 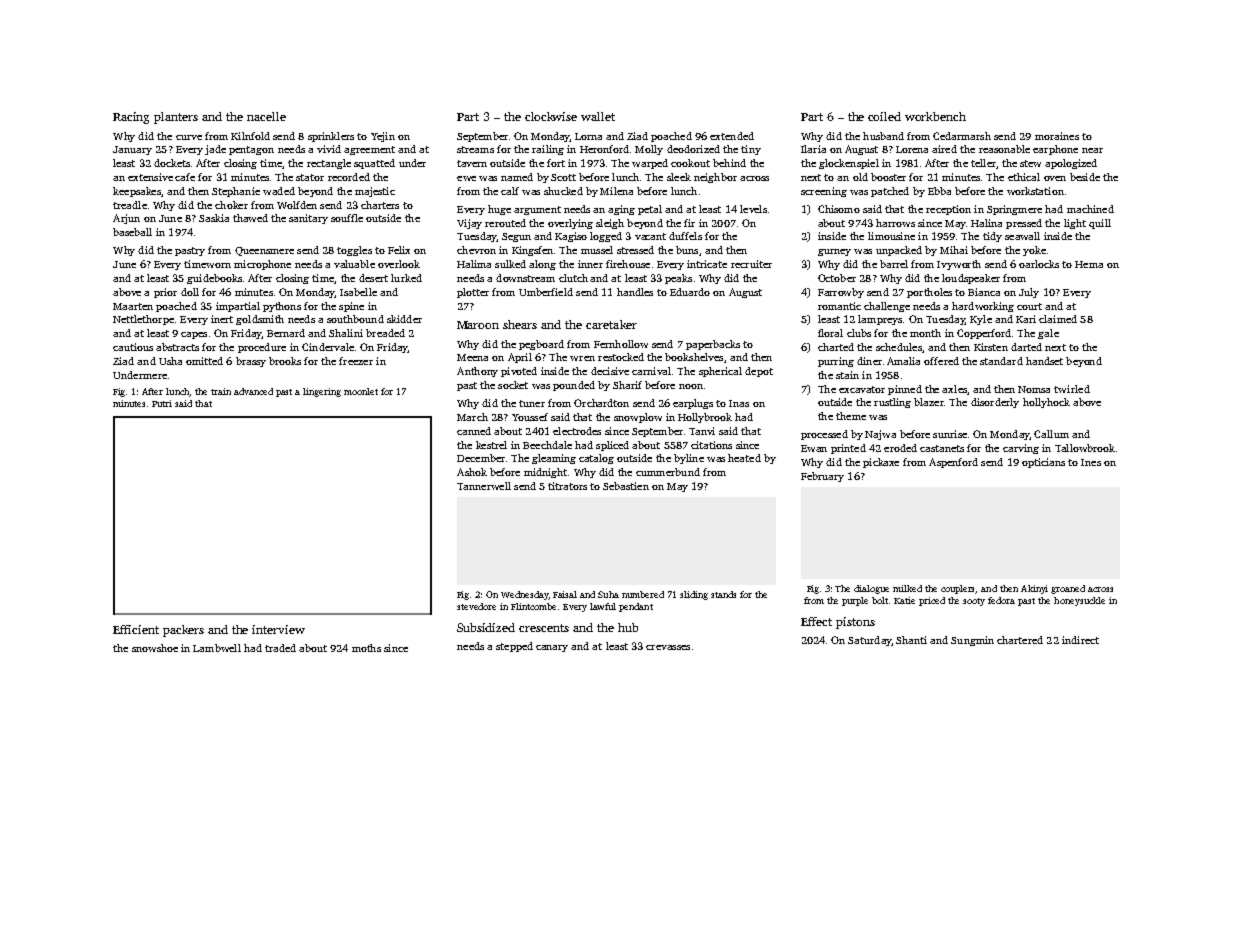 I want to click on screening, so click(x=824, y=192).
